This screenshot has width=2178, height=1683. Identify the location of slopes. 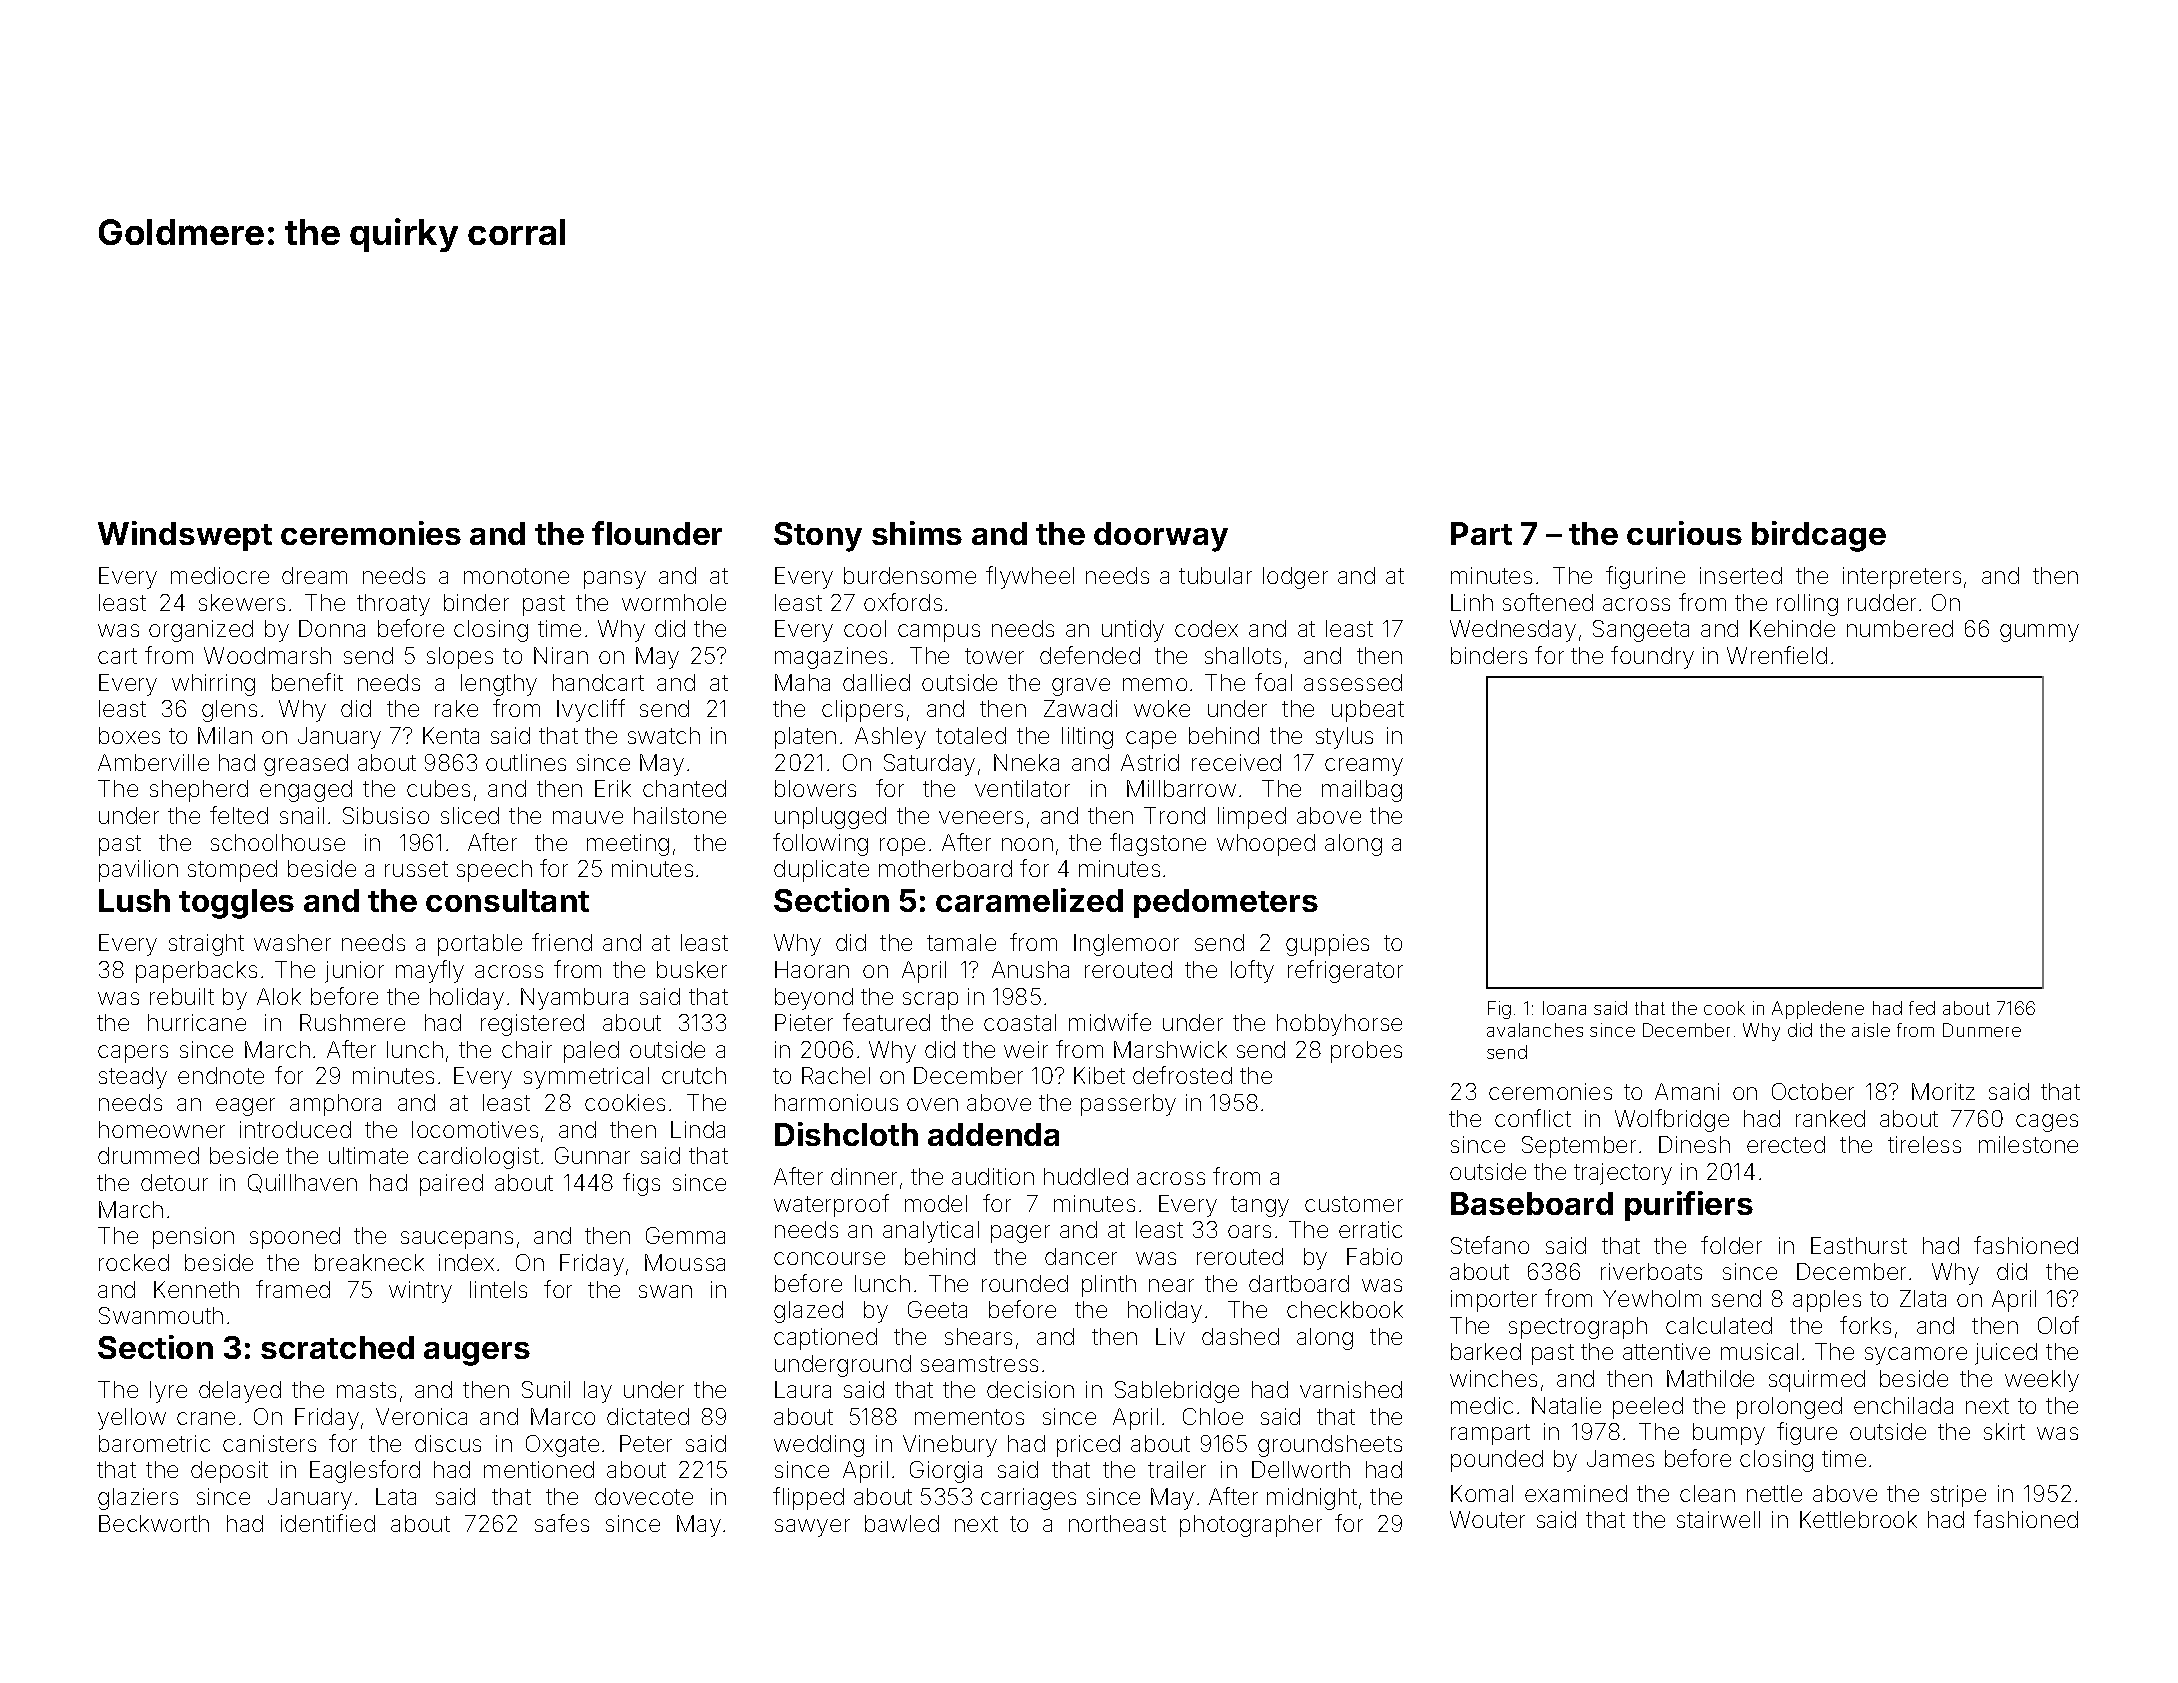
(460, 658).
